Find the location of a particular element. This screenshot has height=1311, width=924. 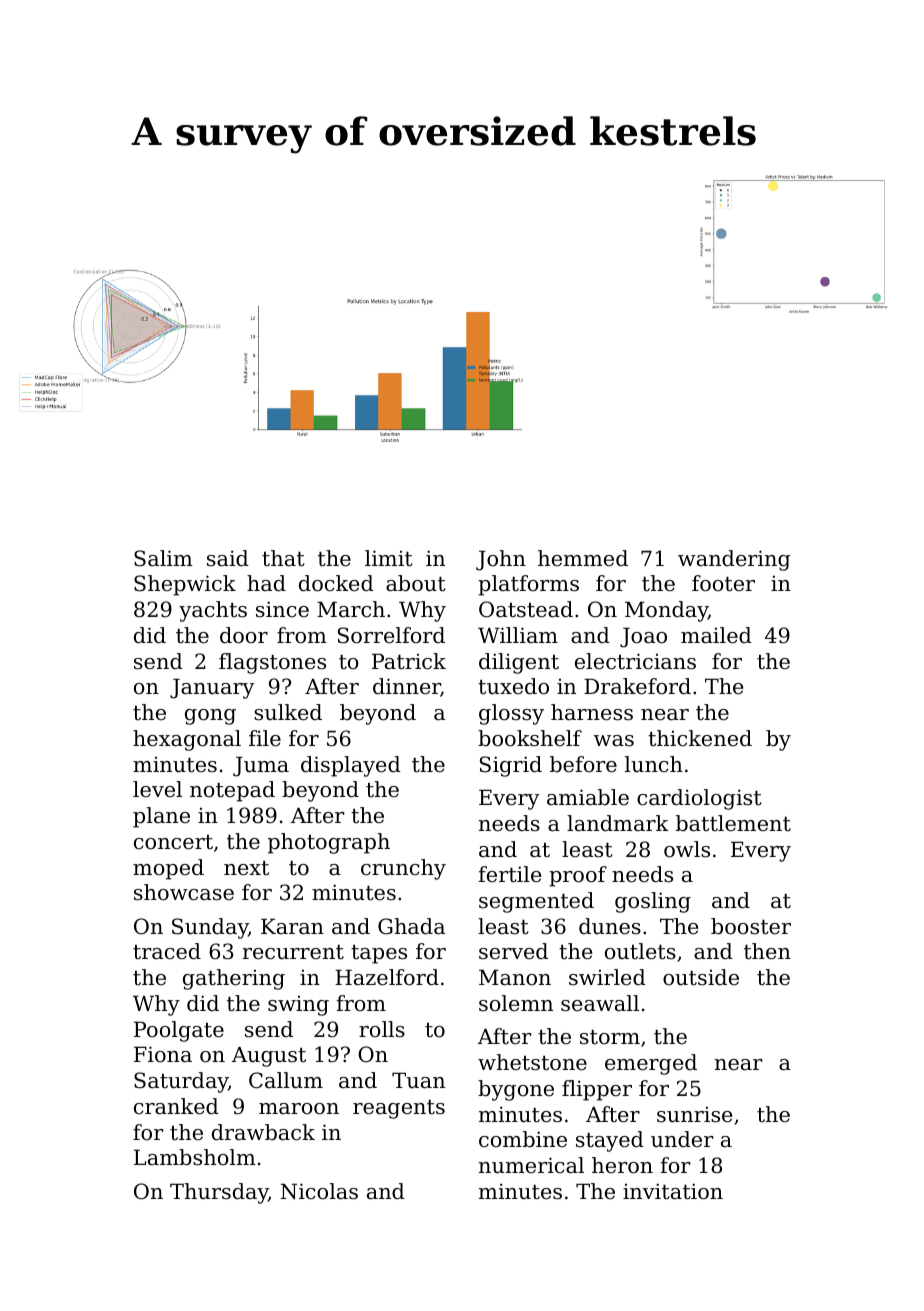

served is located at coordinates (513, 951).
